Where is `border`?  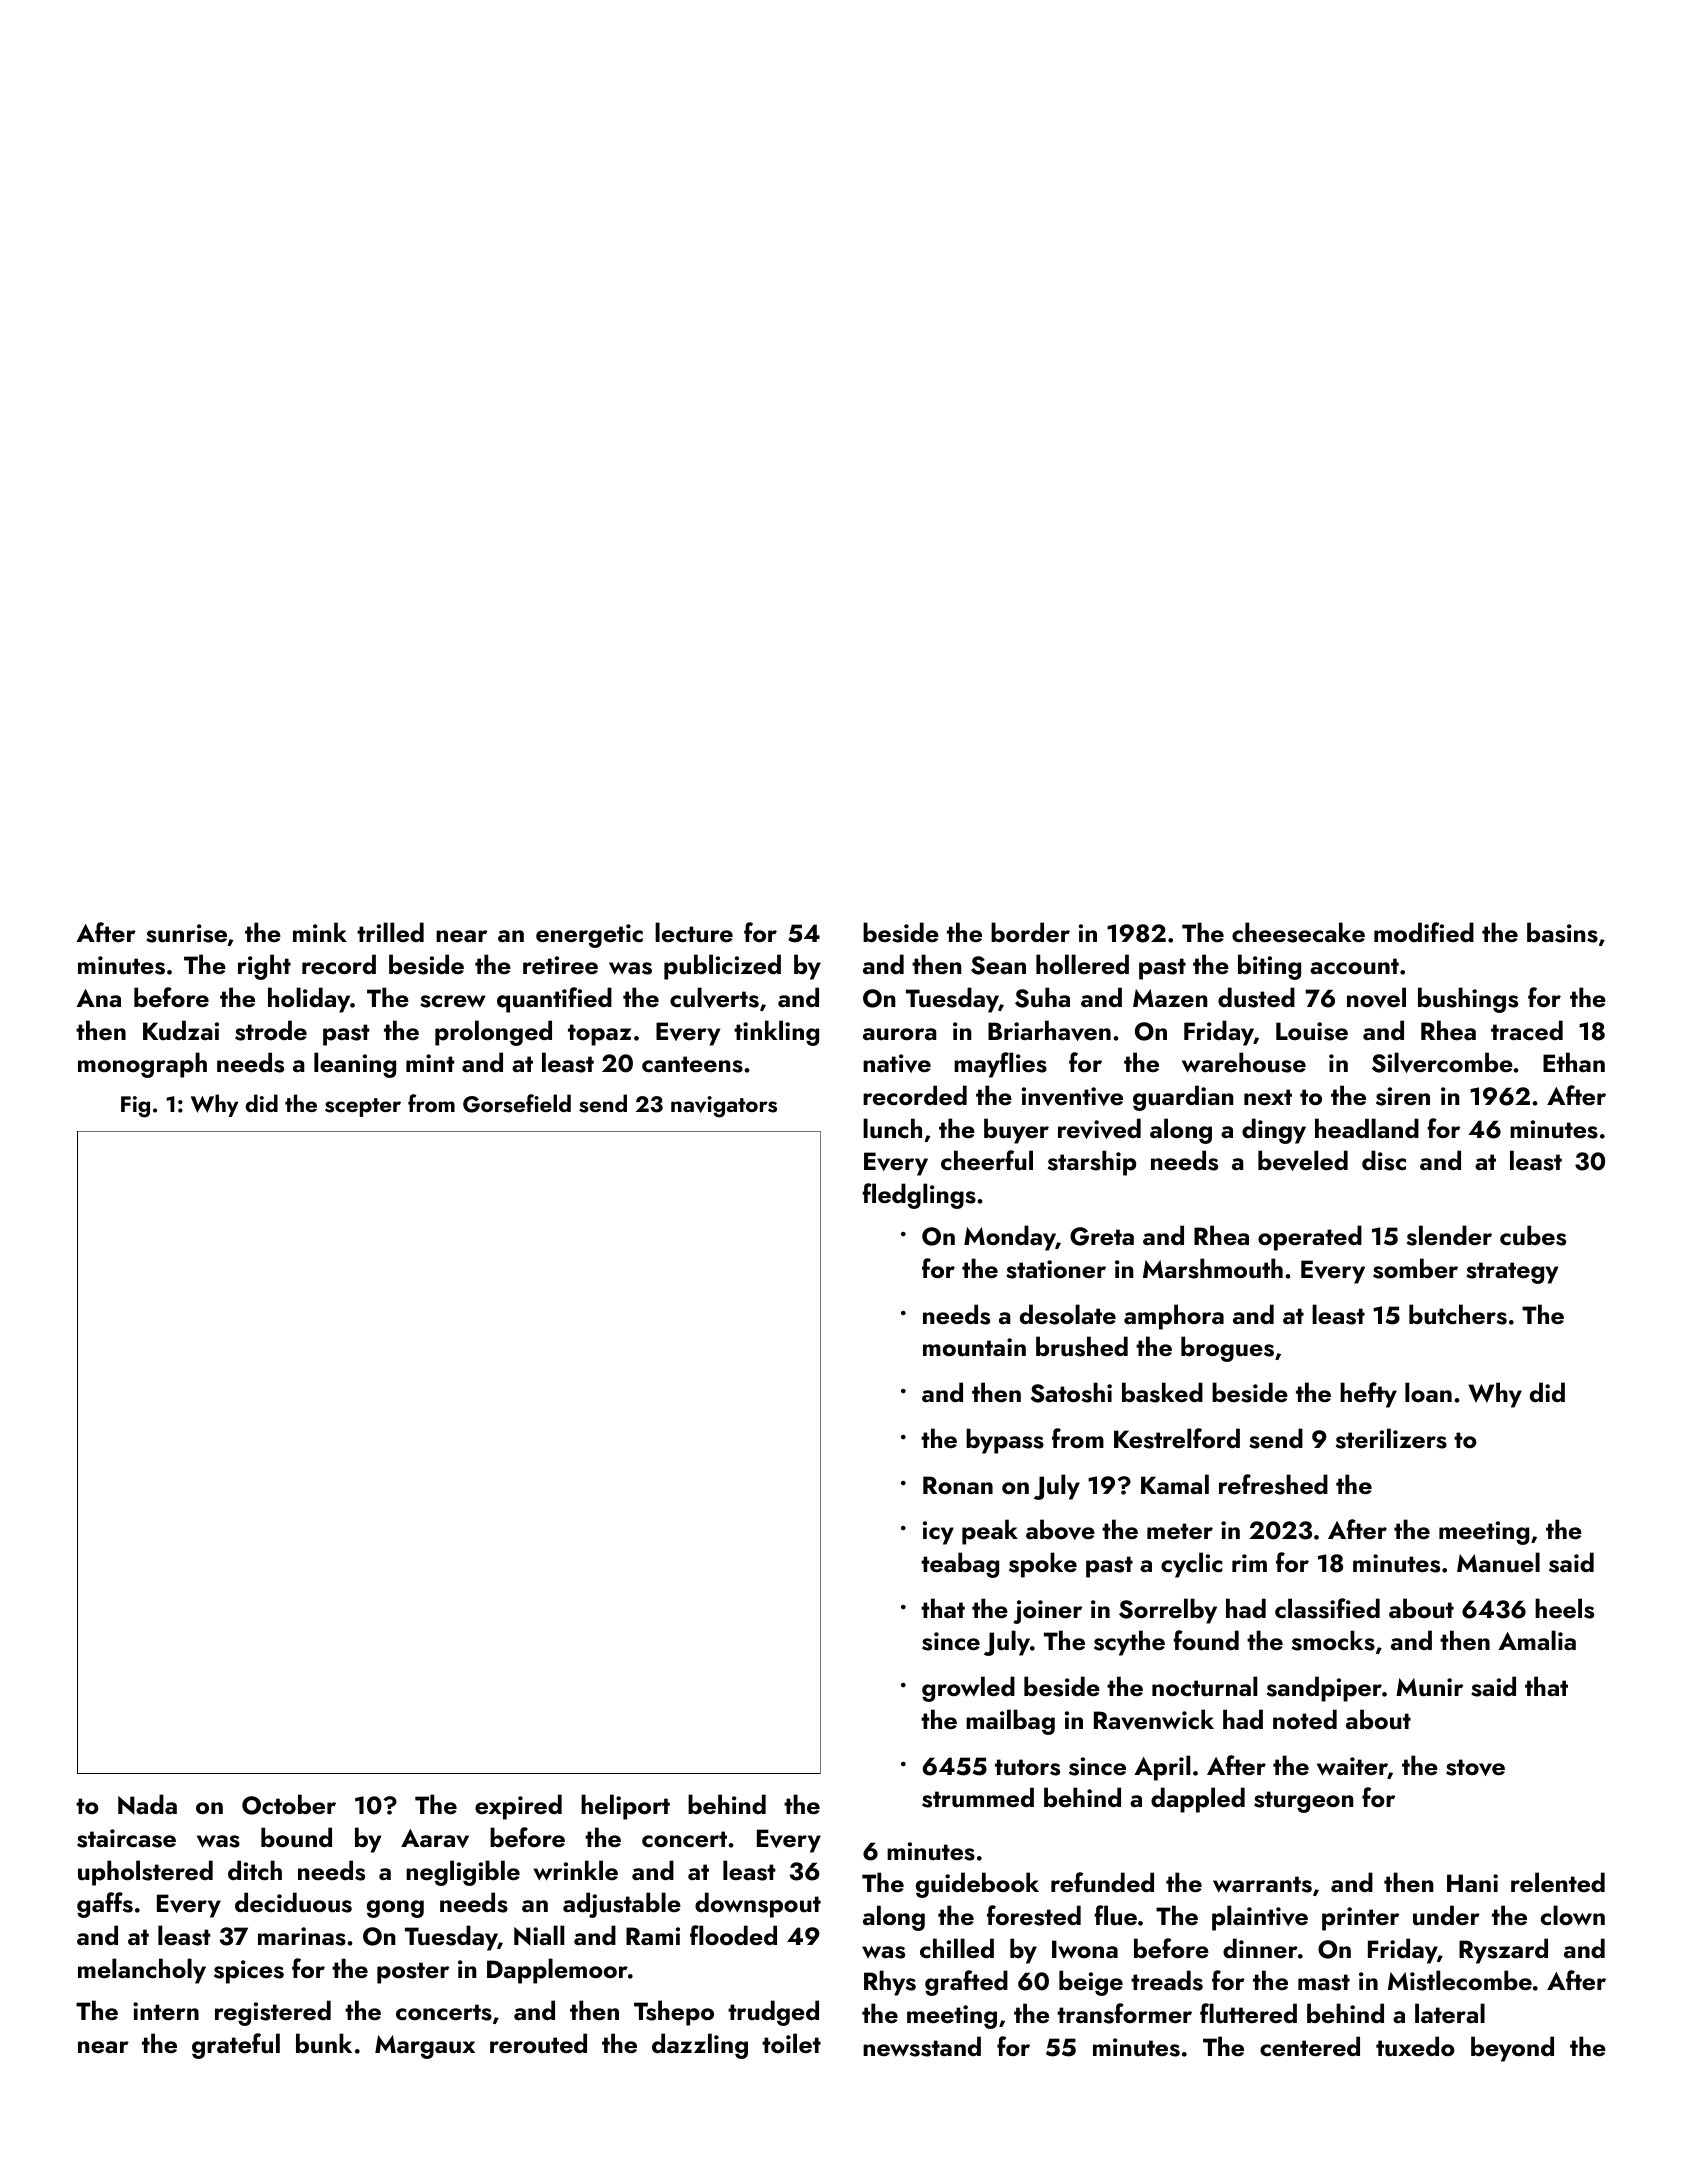
border is located at coordinates (1030, 932).
